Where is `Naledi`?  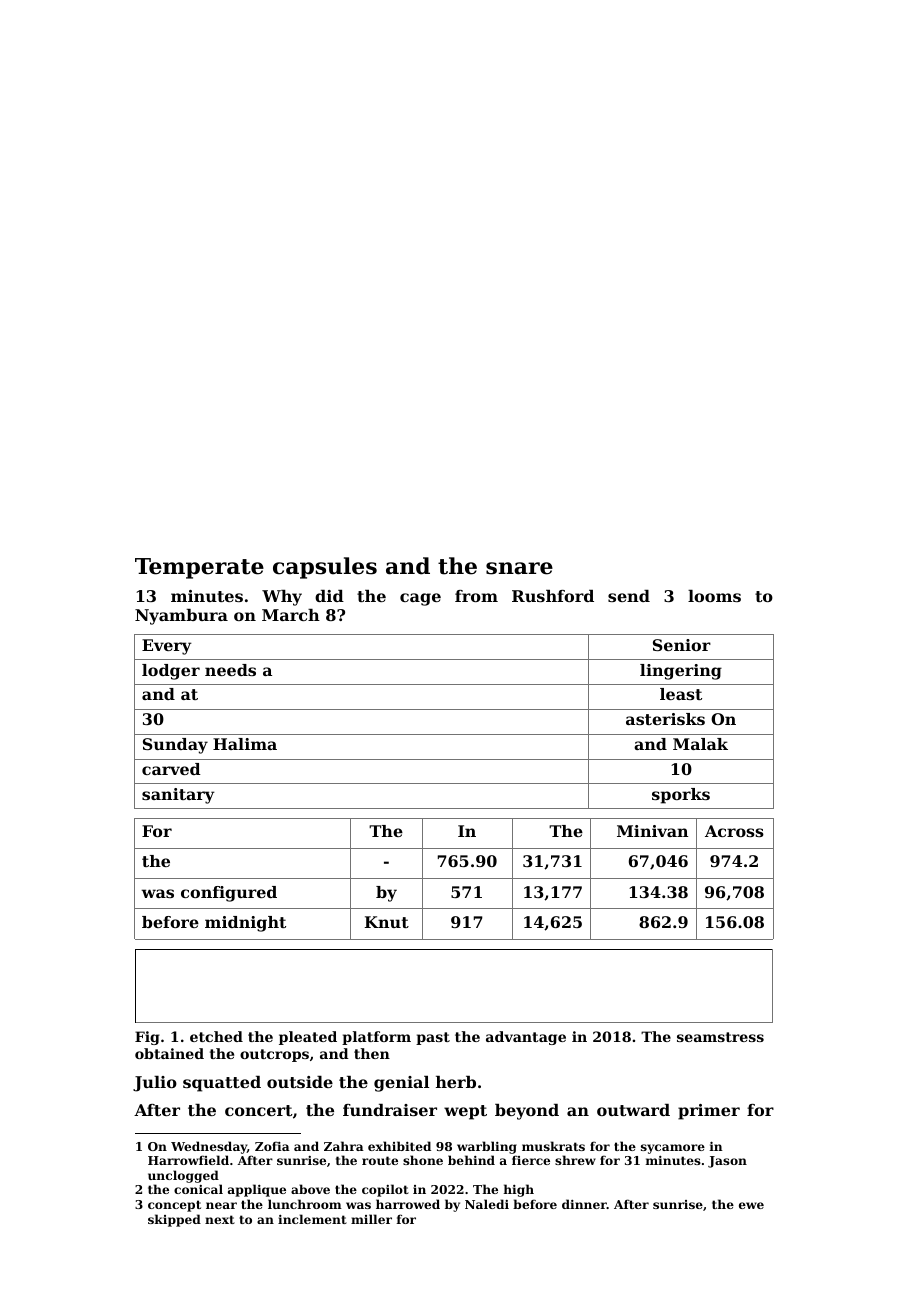
Naledi is located at coordinates (487, 1204).
